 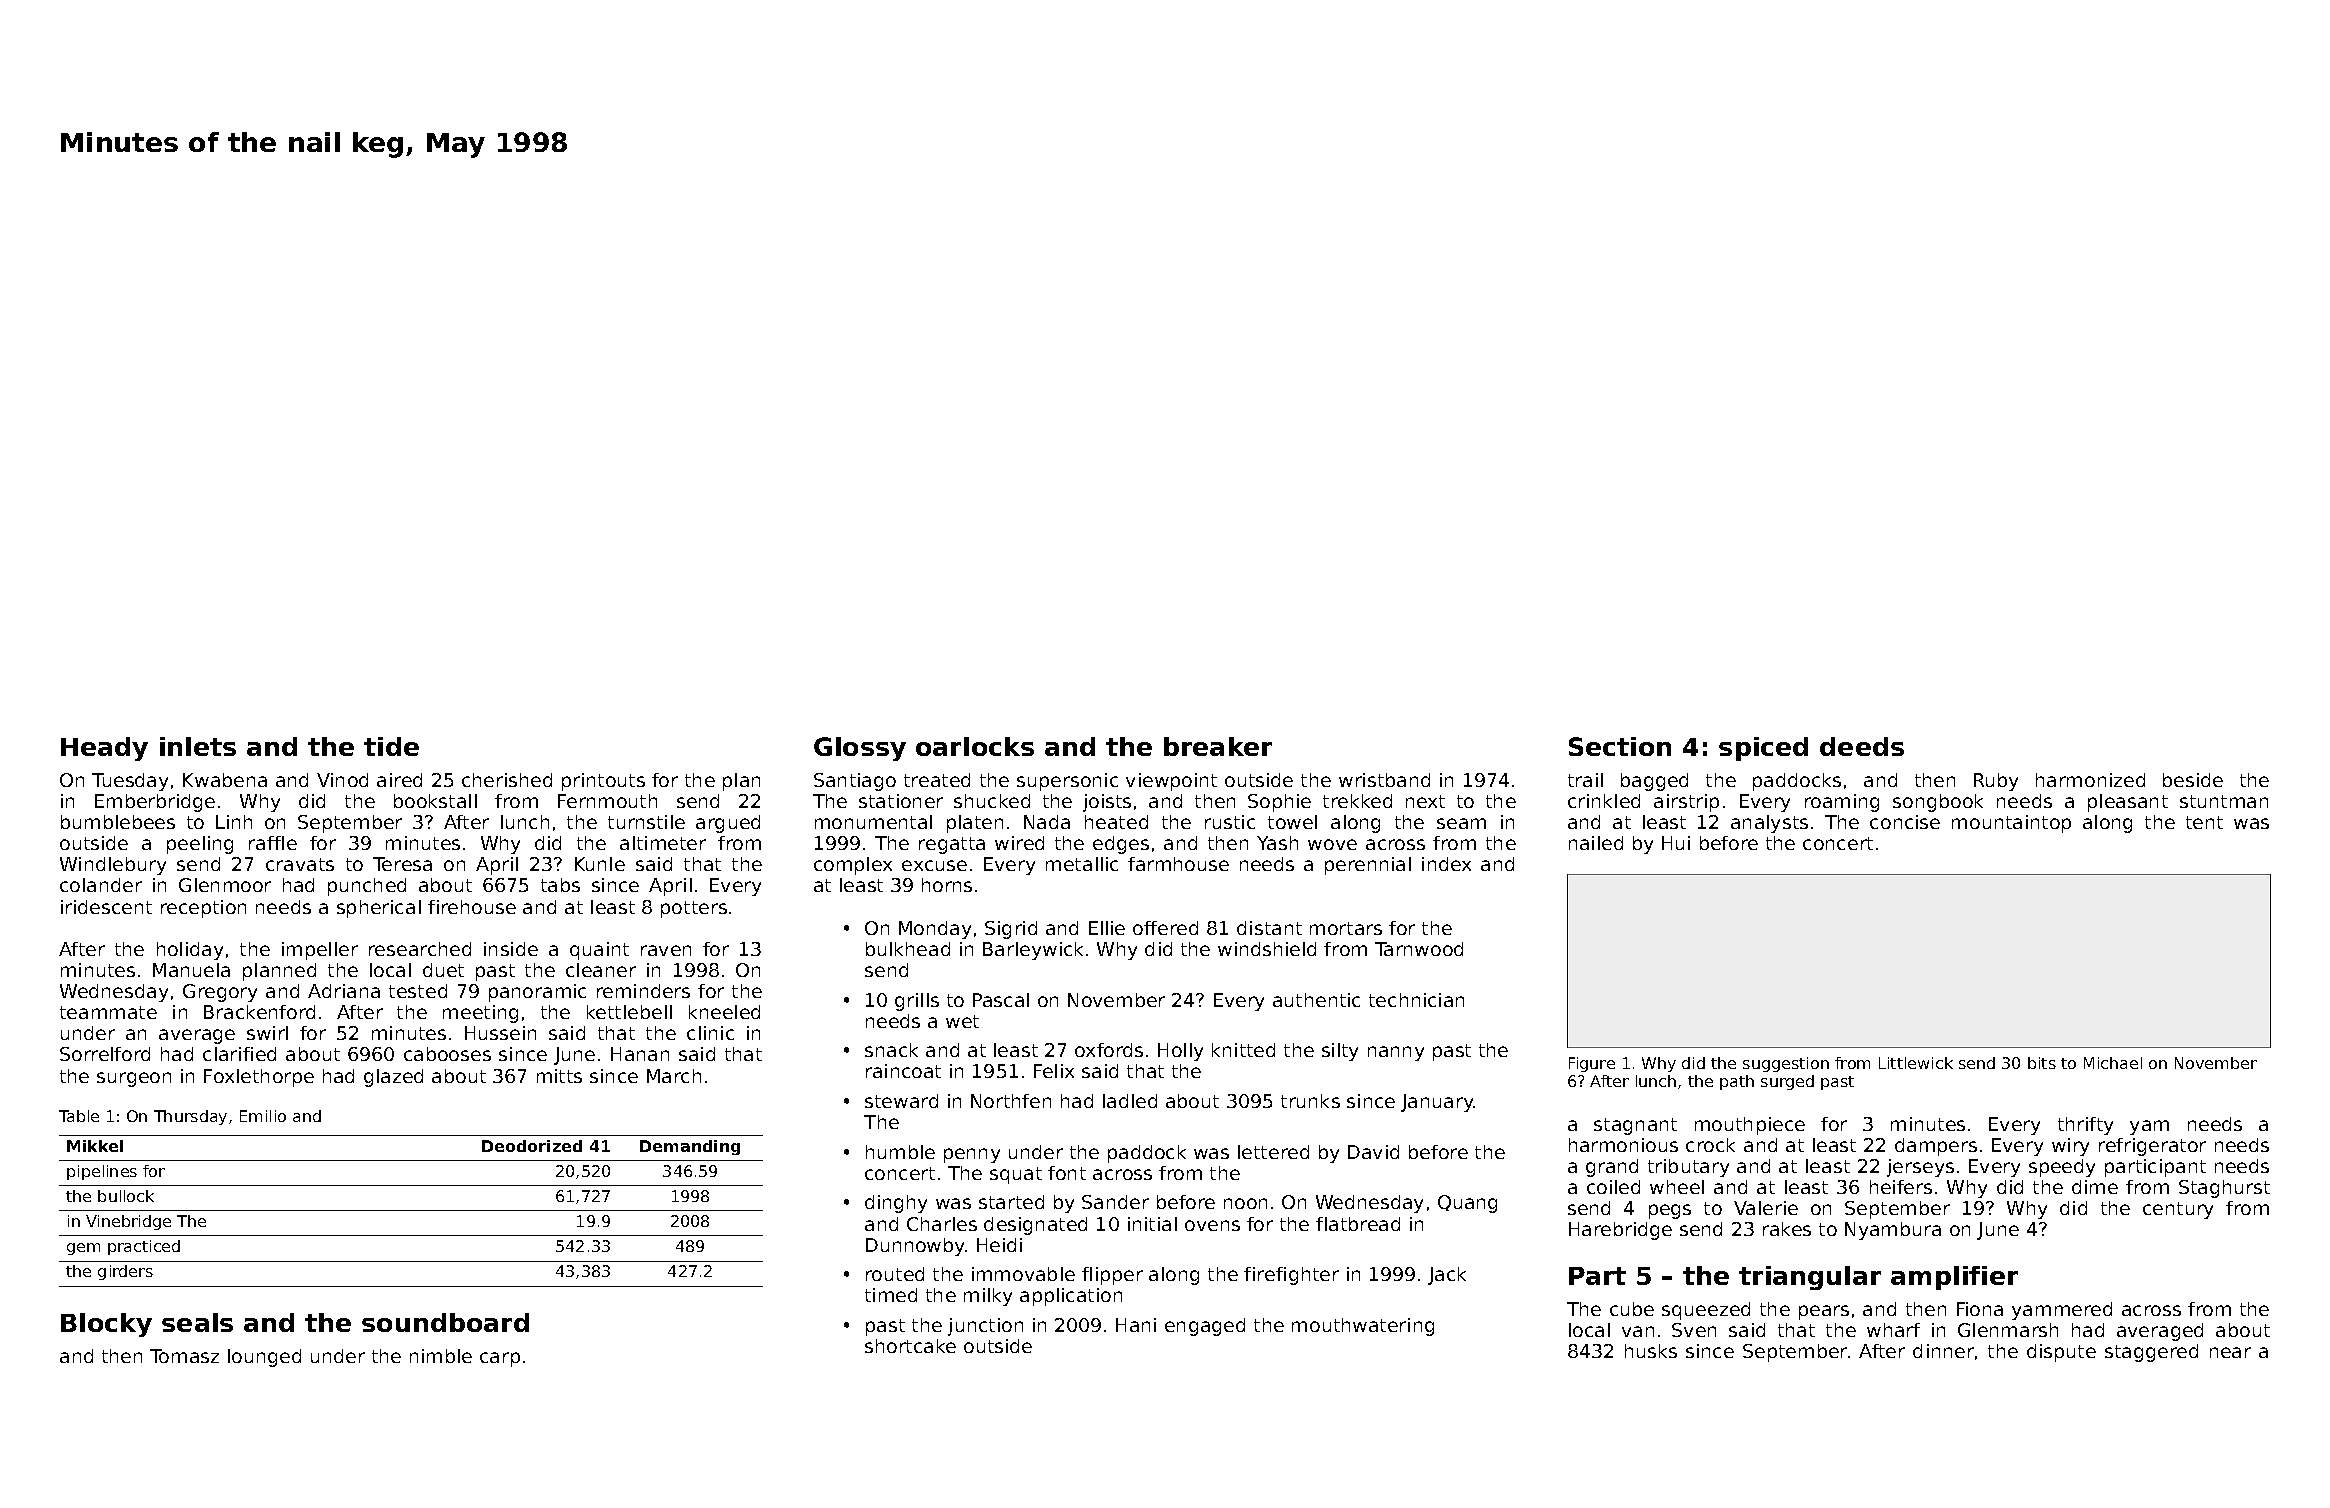 What do you see at coordinates (393, 1078) in the image?
I see `glazed` at bounding box center [393, 1078].
